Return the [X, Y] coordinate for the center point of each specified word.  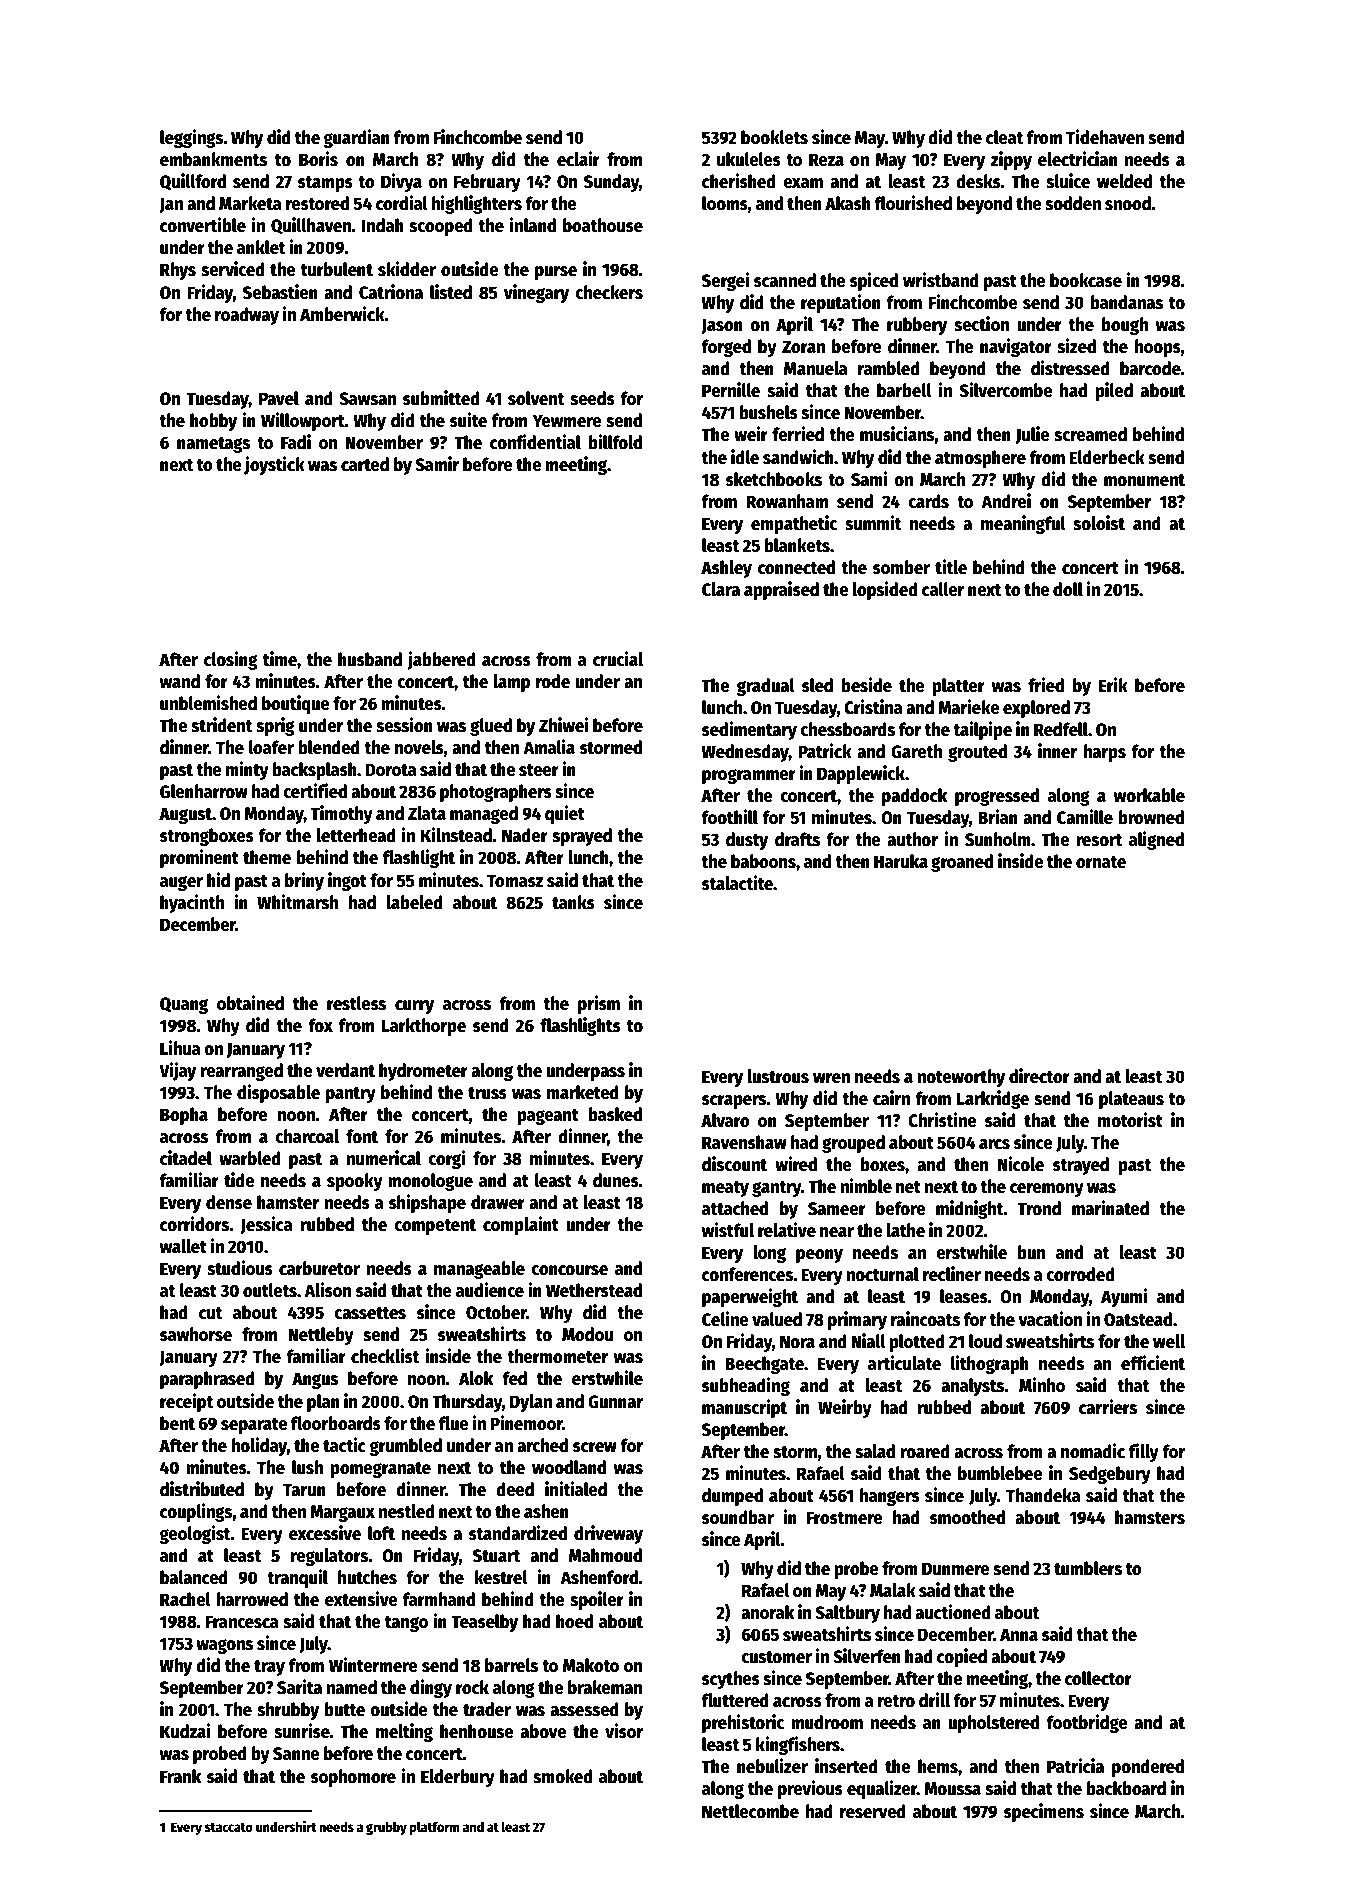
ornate [1101, 862]
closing [231, 660]
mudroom [827, 1722]
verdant [345, 1070]
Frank [180, 1776]
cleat [1004, 137]
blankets [797, 545]
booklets [774, 137]
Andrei [1006, 501]
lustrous [778, 1076]
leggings [192, 138]
